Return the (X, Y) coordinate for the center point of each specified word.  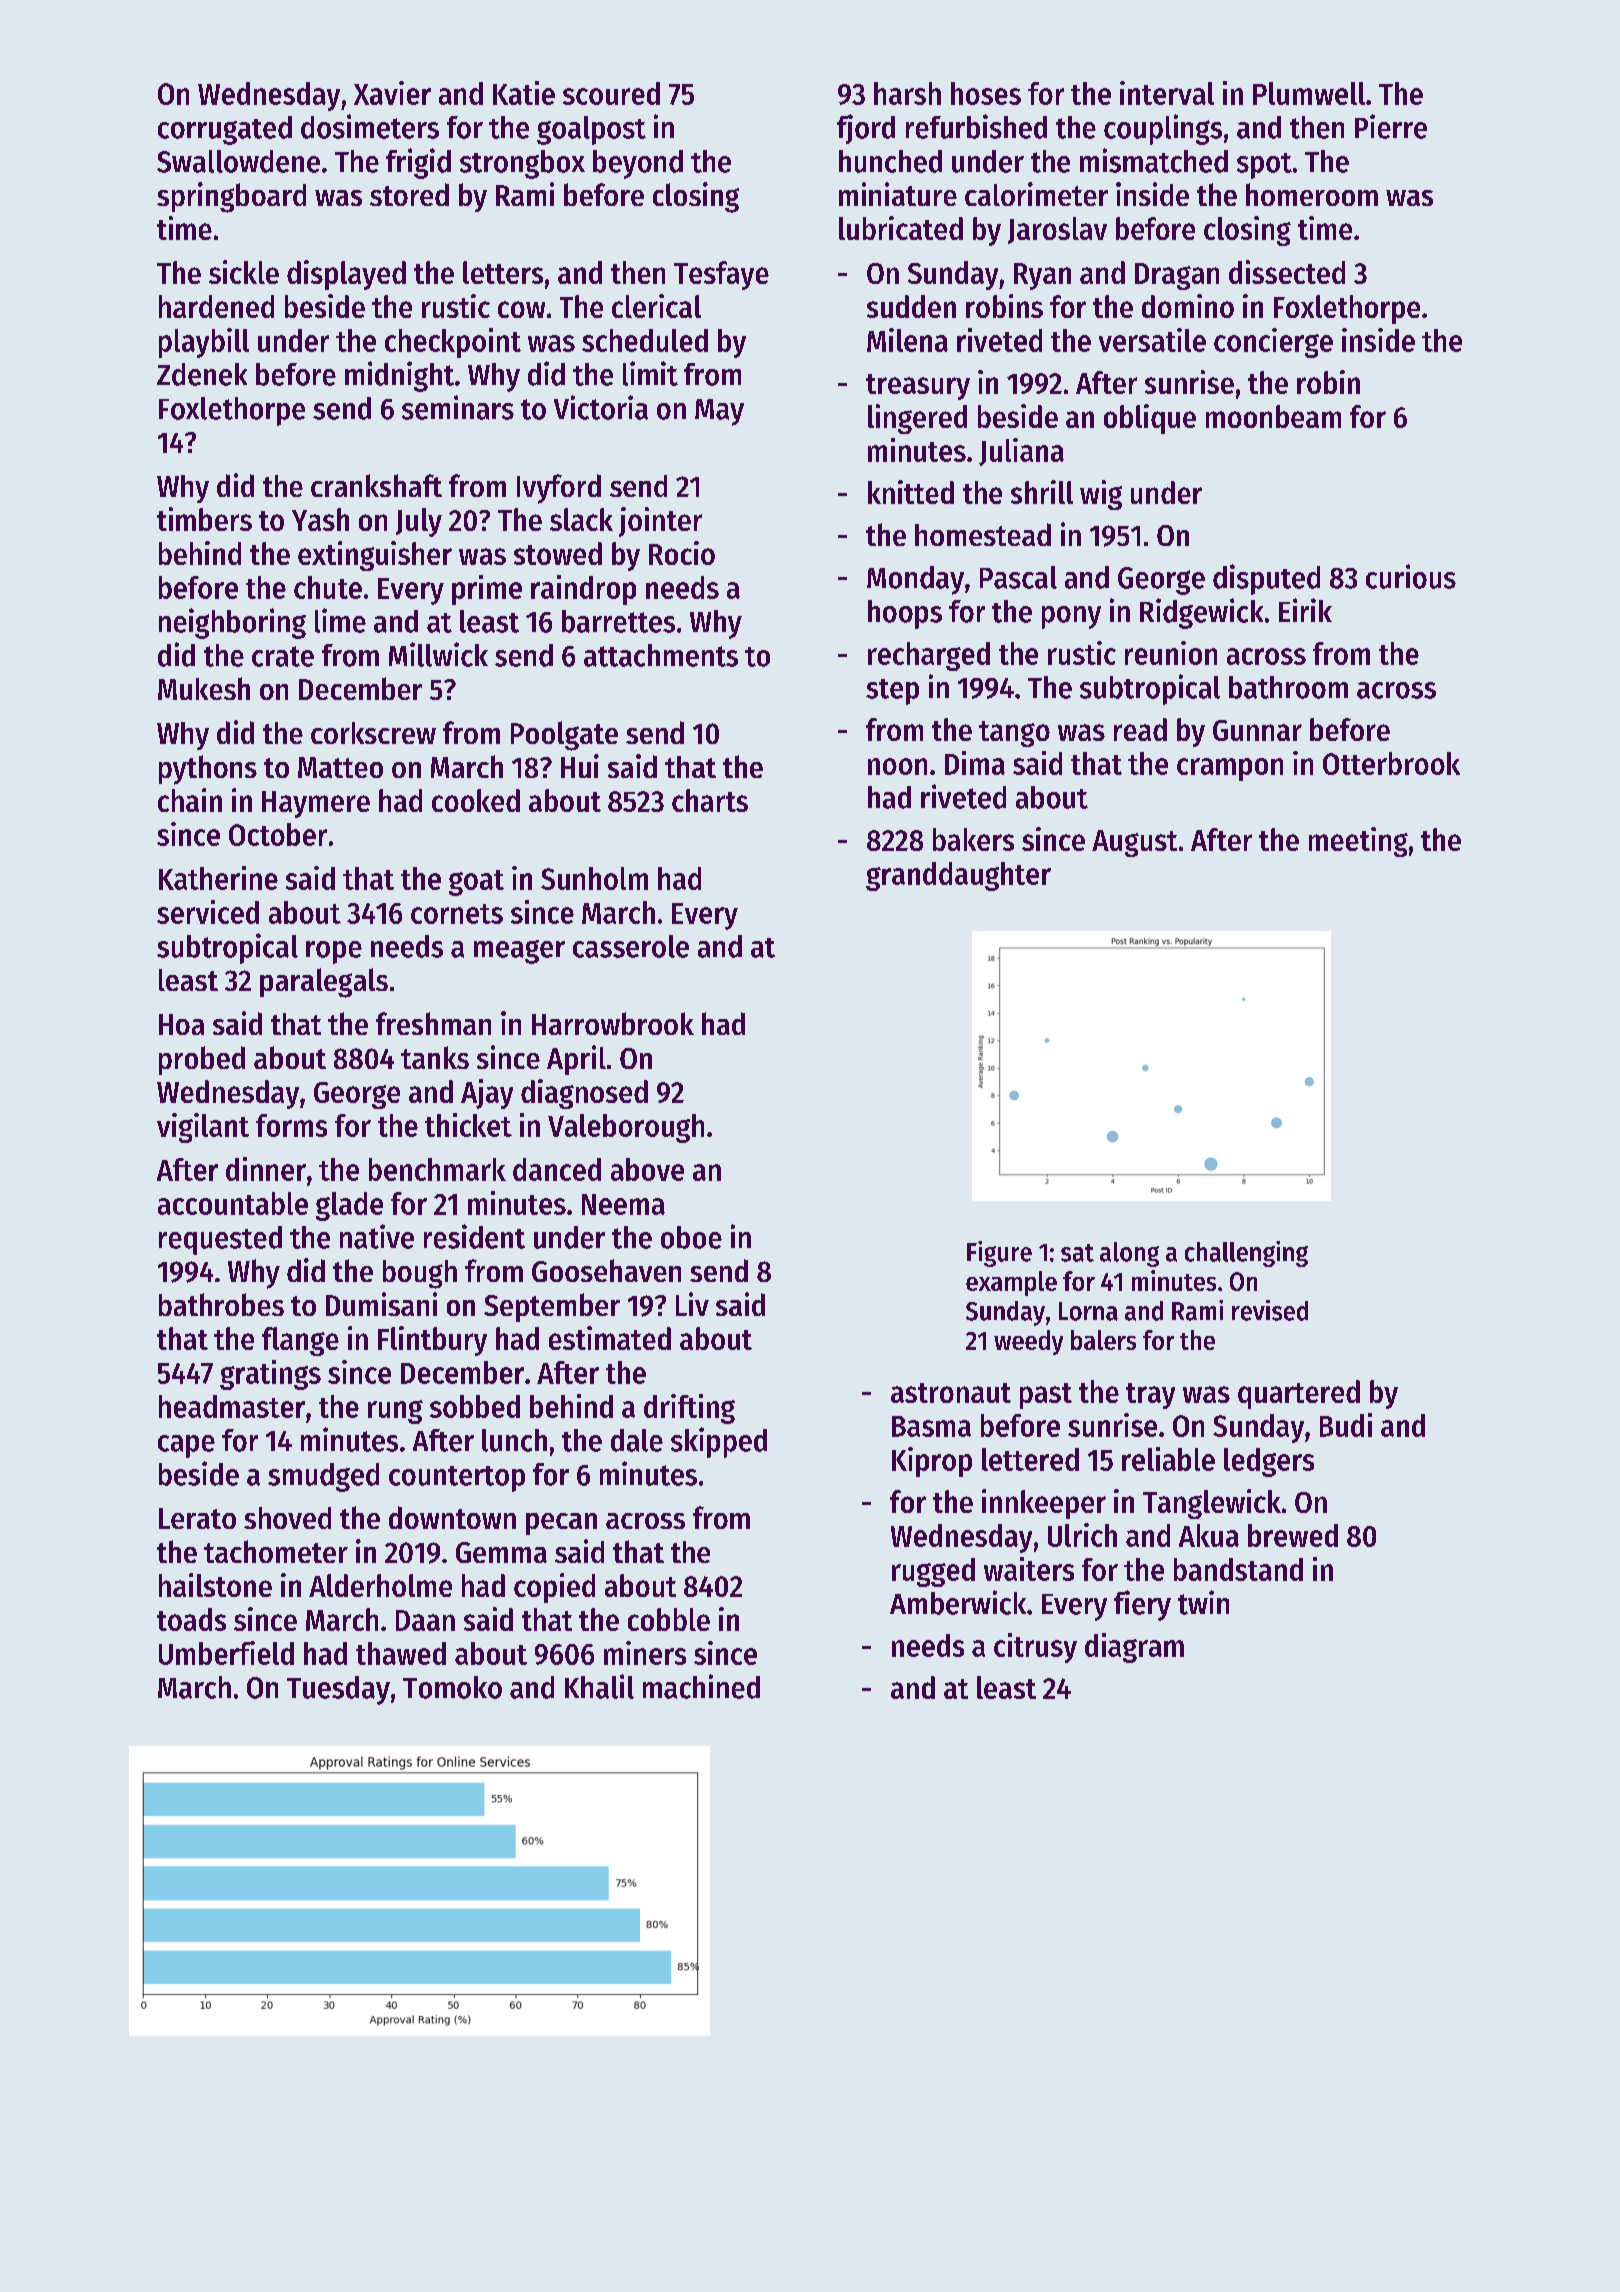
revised (1270, 1310)
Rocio (682, 553)
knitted (911, 492)
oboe (691, 1237)
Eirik (1305, 610)
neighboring (232, 623)
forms (291, 1125)
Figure (999, 1254)
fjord (866, 129)
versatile (1152, 340)
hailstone (215, 1585)
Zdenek (202, 374)
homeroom (1312, 194)
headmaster (232, 1406)
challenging (1246, 1254)
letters (503, 272)
